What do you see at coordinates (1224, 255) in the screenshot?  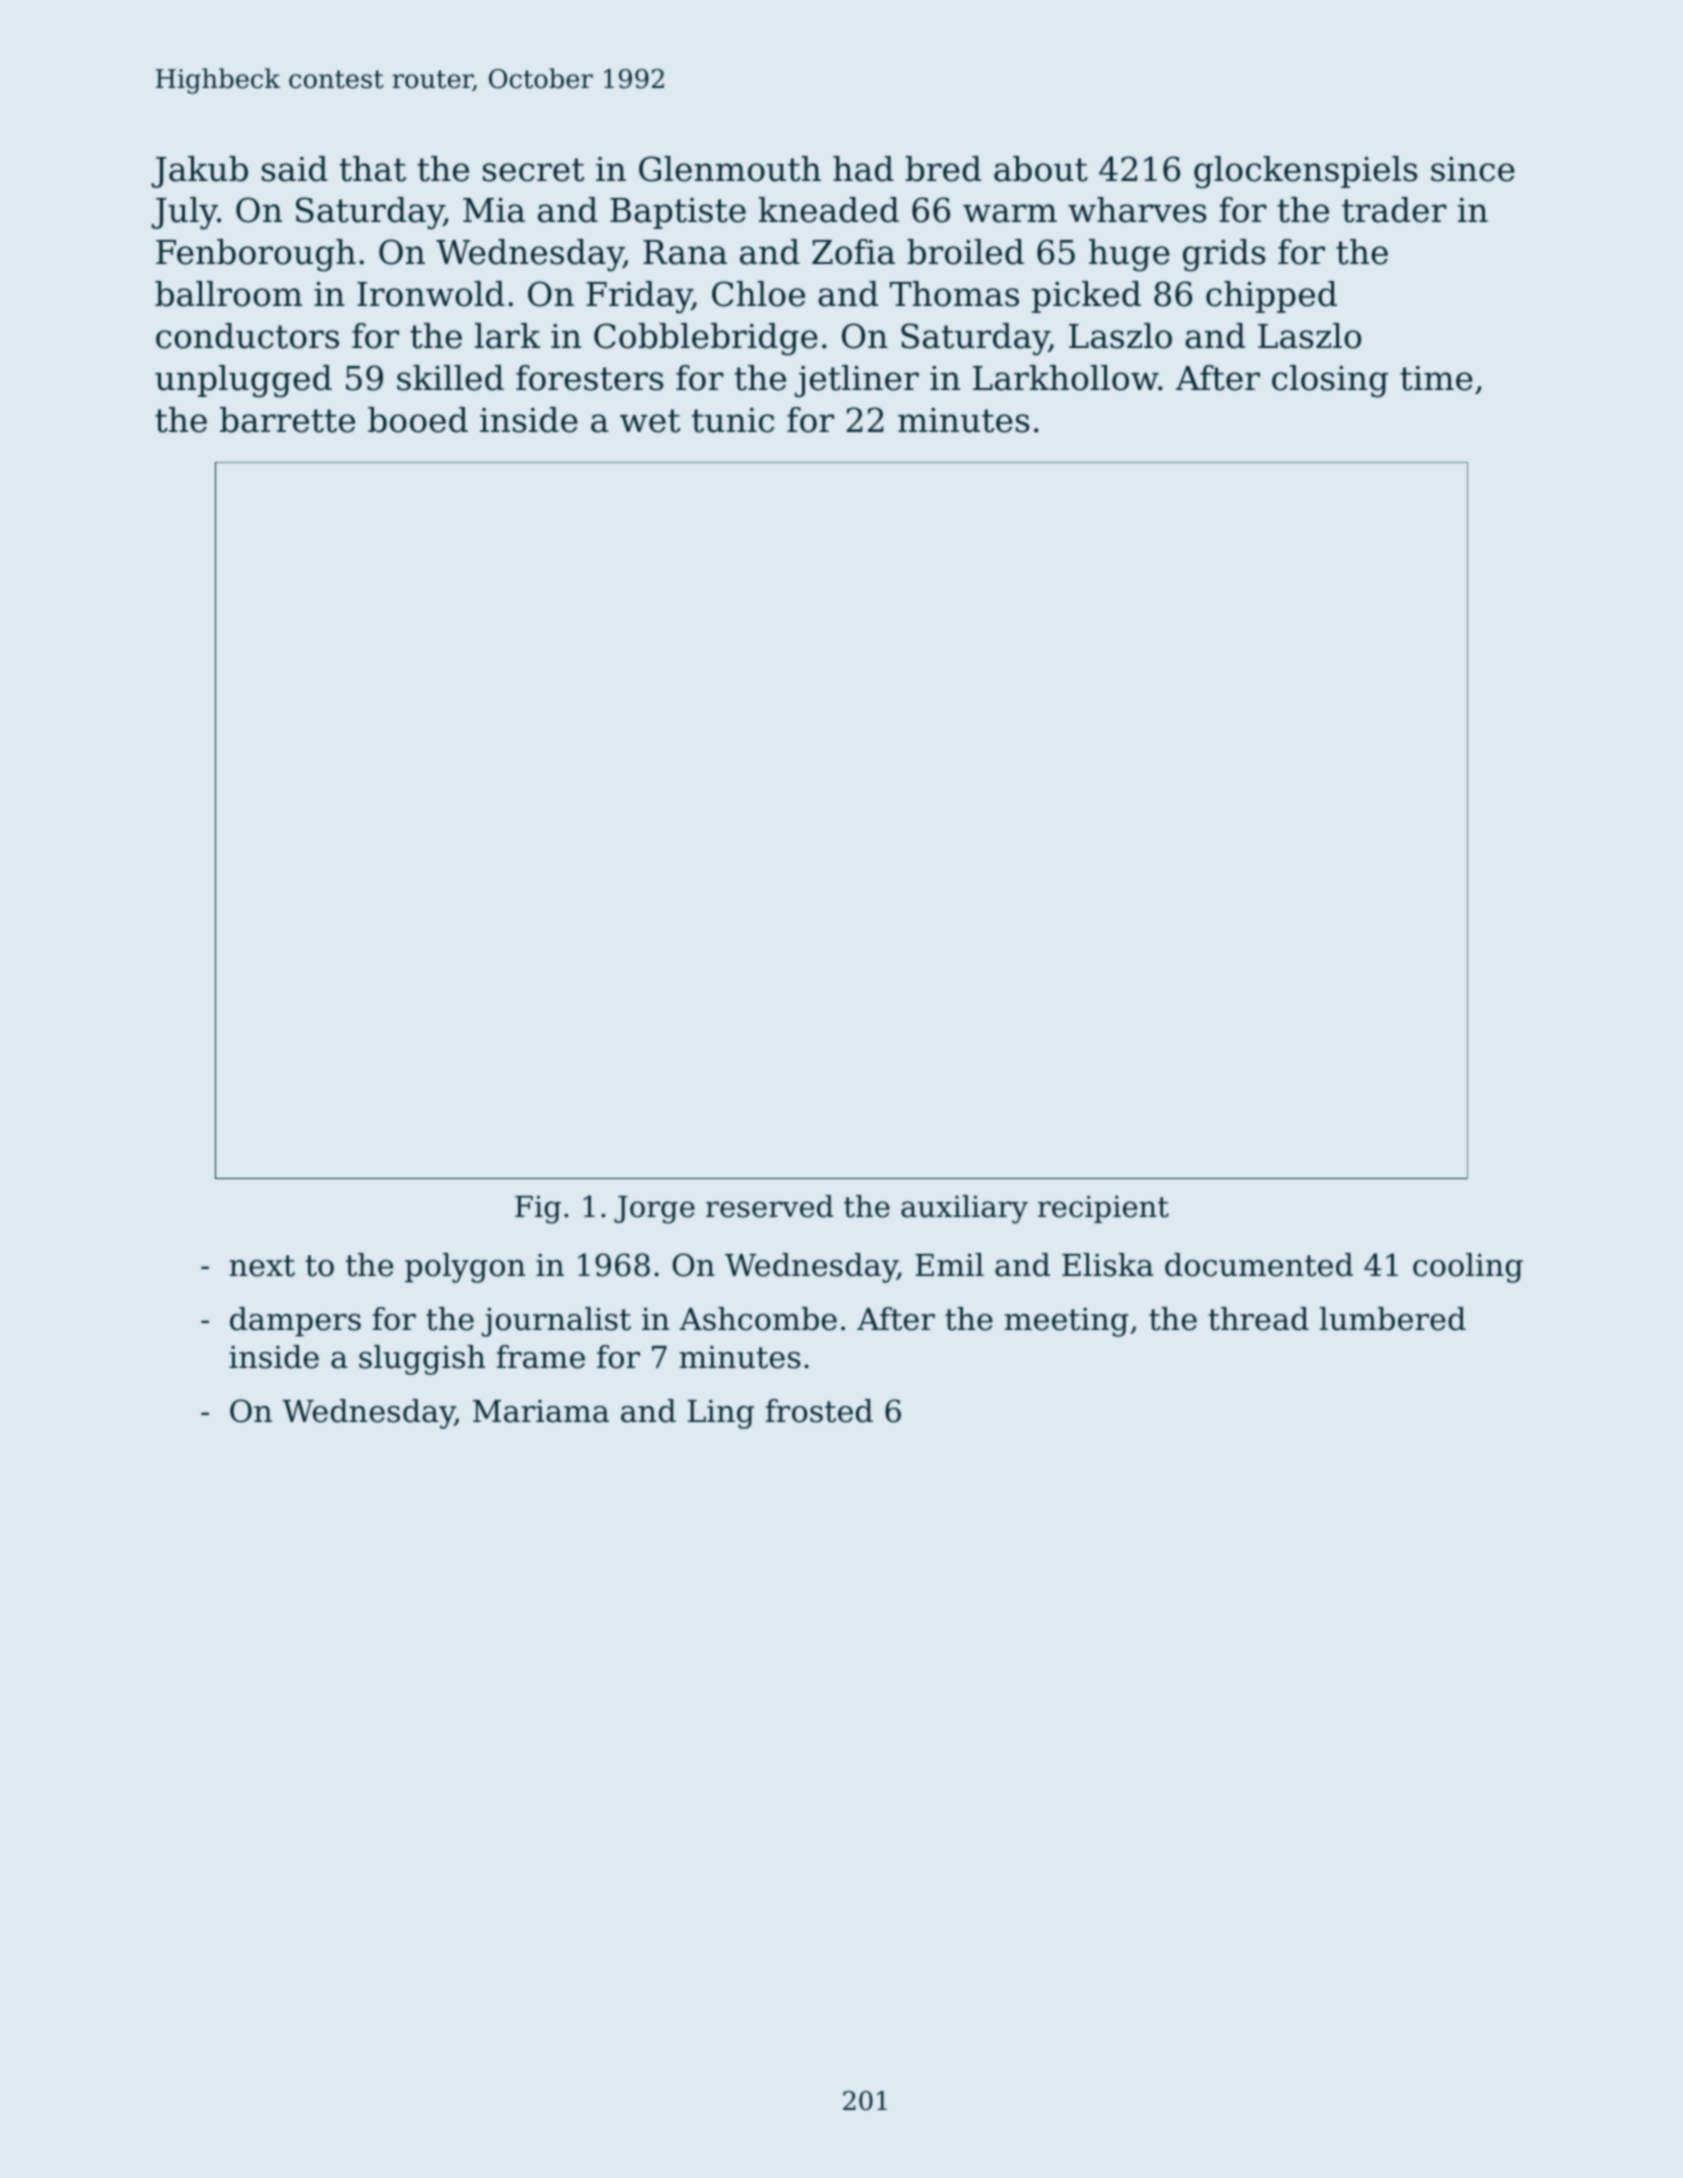 I see `grids` at bounding box center [1224, 255].
